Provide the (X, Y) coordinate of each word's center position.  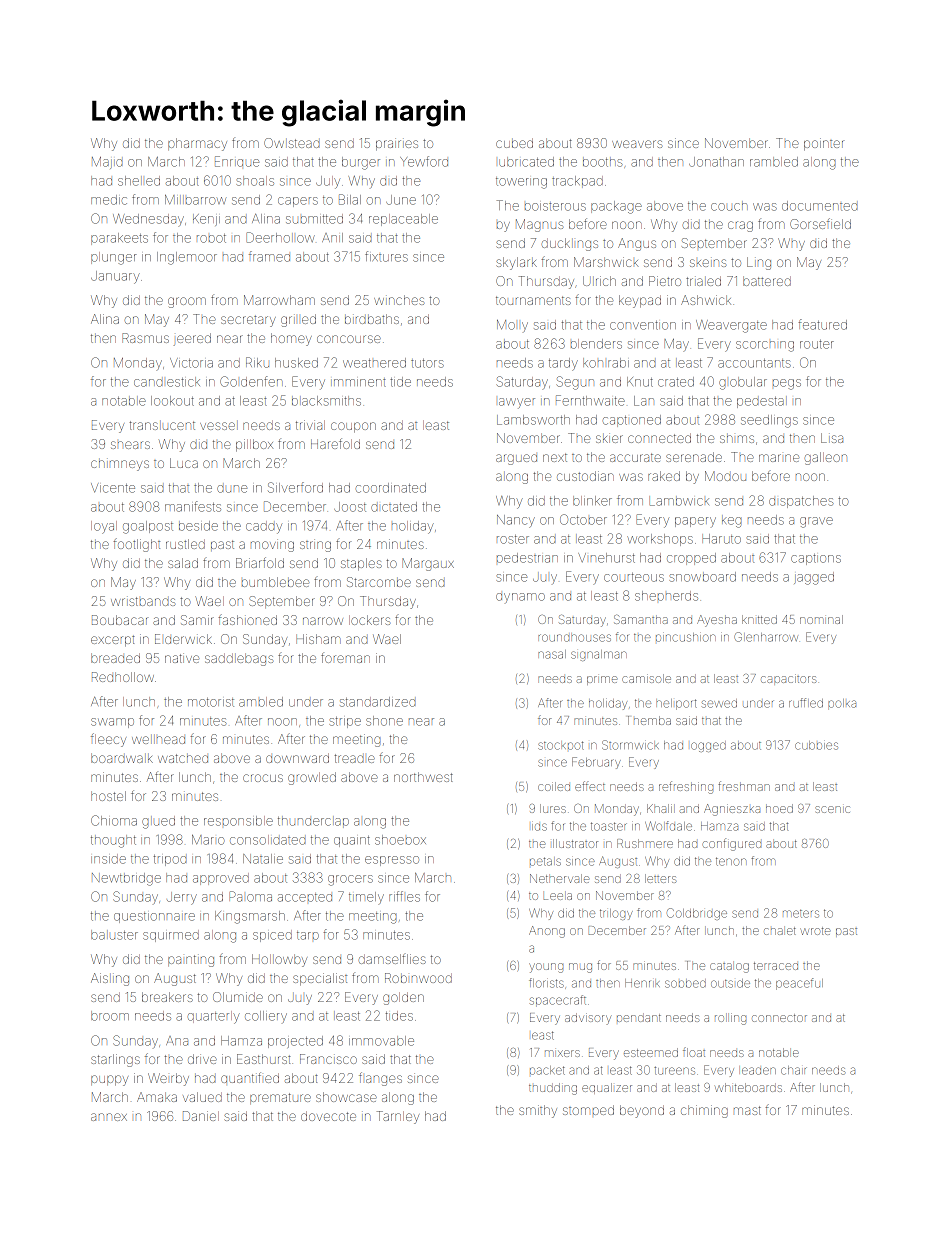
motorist (211, 702)
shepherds (666, 596)
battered (767, 281)
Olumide (238, 997)
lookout (172, 401)
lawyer (517, 403)
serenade (694, 457)
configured (731, 844)
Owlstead (292, 143)
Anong (547, 932)
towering (521, 183)
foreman (345, 657)
